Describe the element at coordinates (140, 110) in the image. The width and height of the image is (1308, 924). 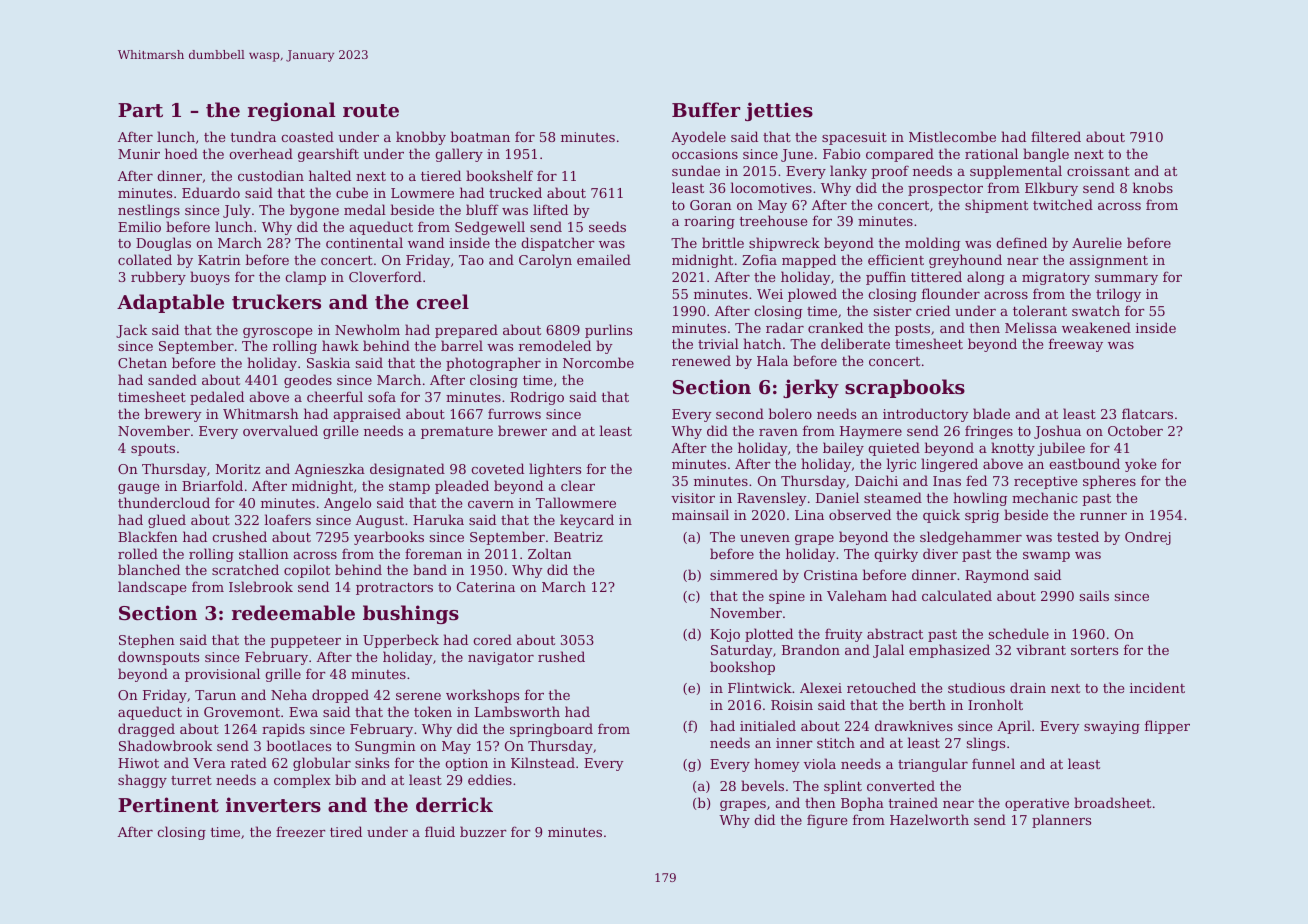
I see `Part` at that location.
